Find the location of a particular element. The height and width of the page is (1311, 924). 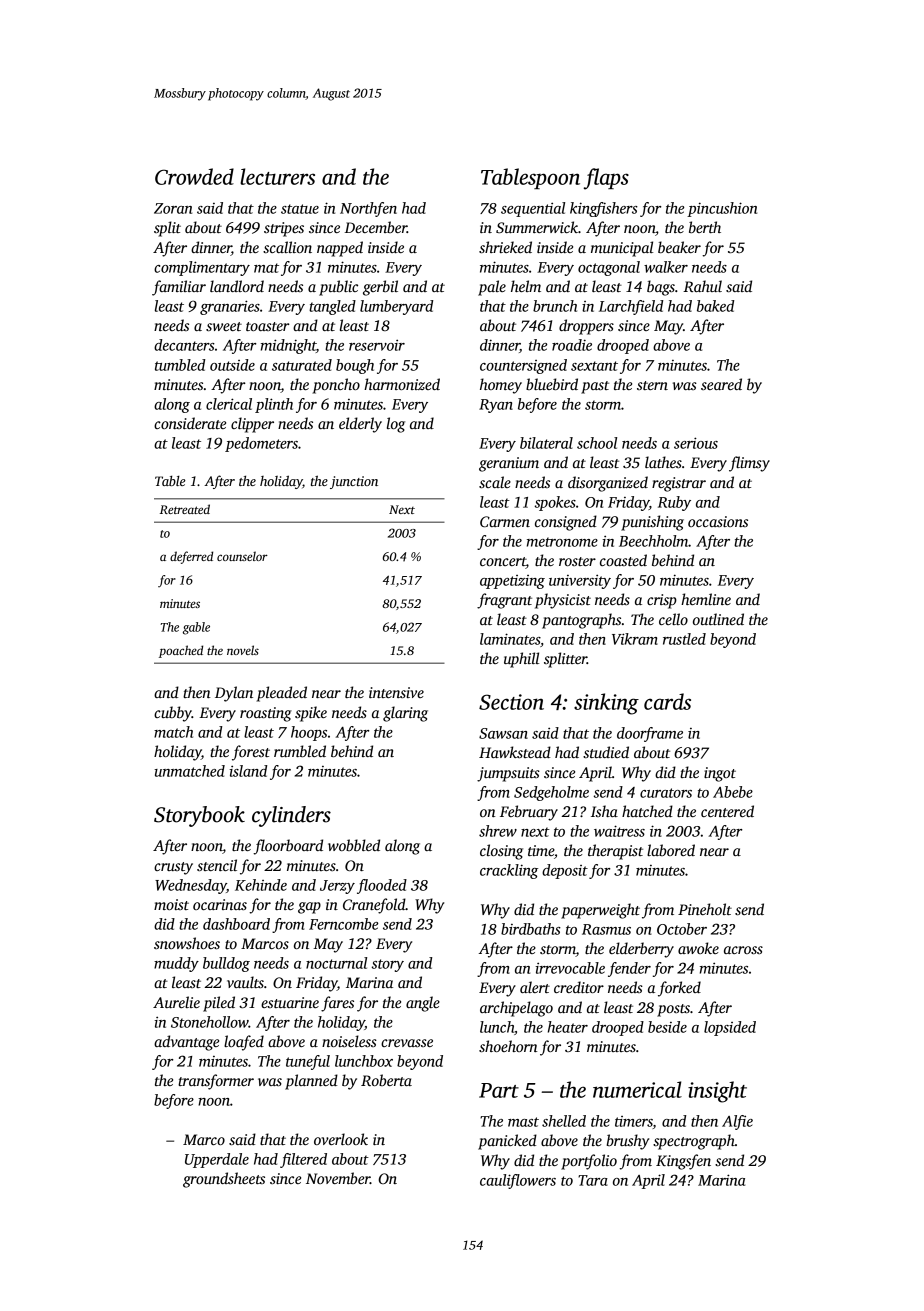

floorboard is located at coordinates (288, 847).
